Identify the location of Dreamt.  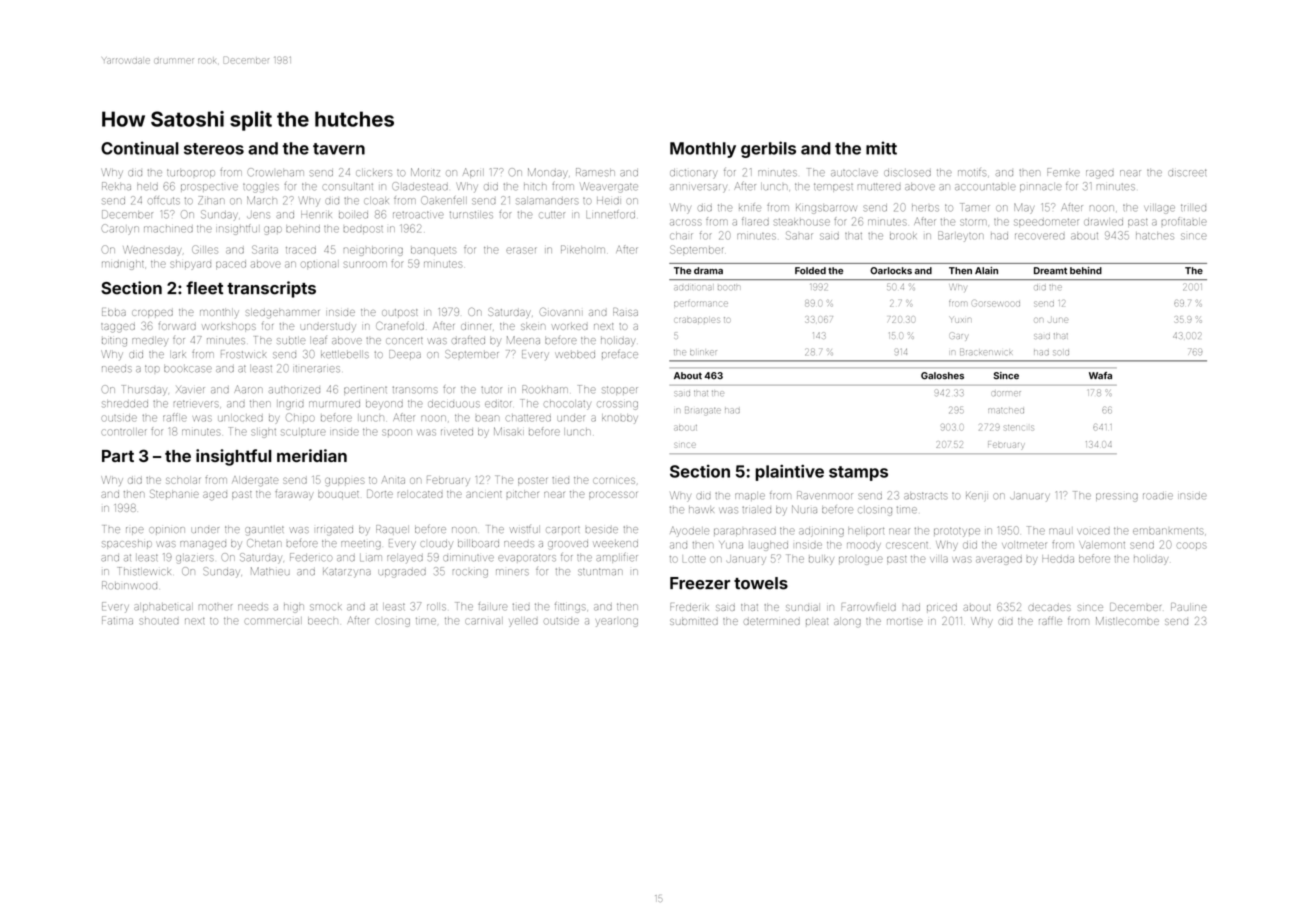
(1050, 271).
